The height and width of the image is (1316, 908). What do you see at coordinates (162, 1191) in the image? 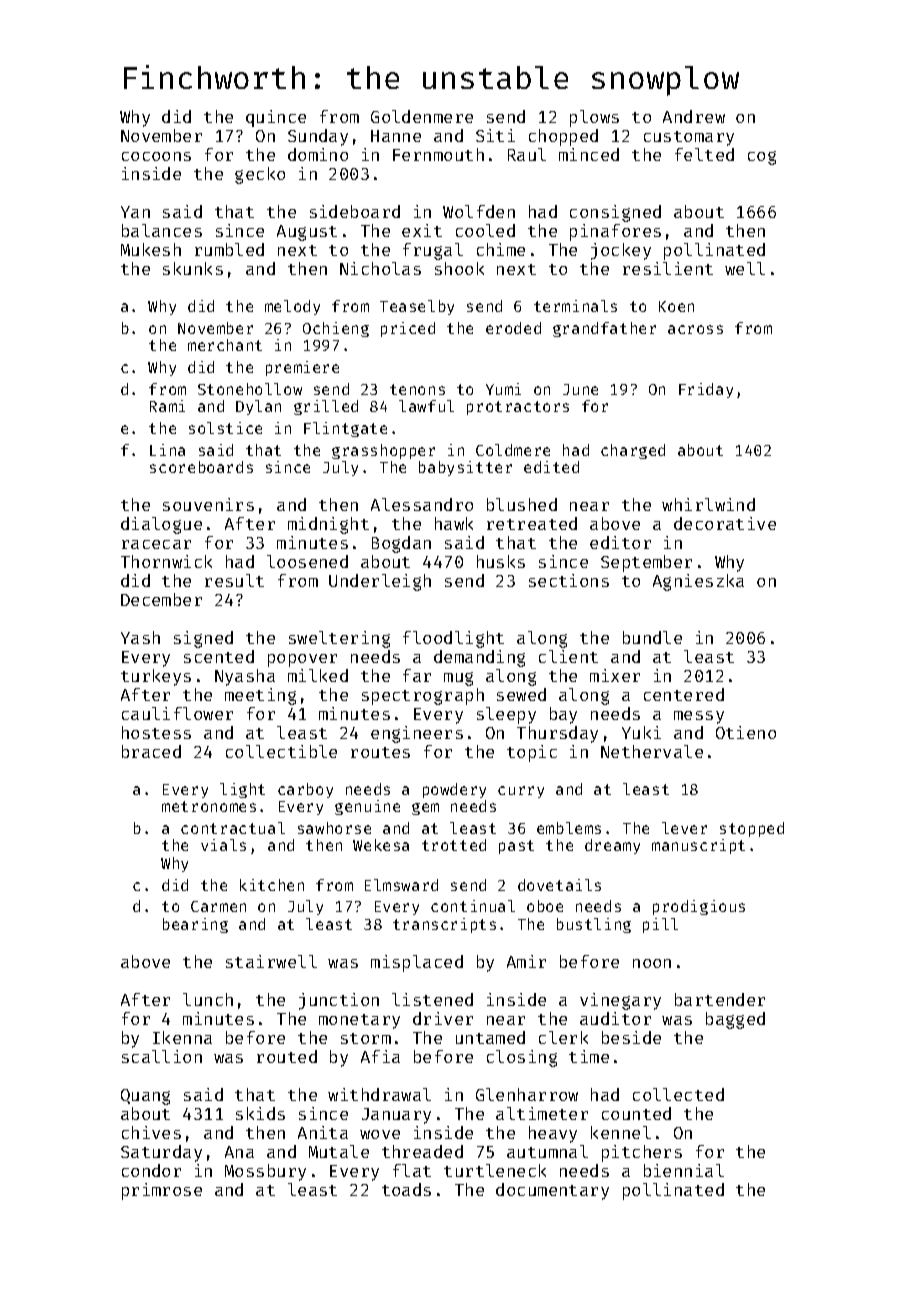
I see `primrose` at bounding box center [162, 1191].
